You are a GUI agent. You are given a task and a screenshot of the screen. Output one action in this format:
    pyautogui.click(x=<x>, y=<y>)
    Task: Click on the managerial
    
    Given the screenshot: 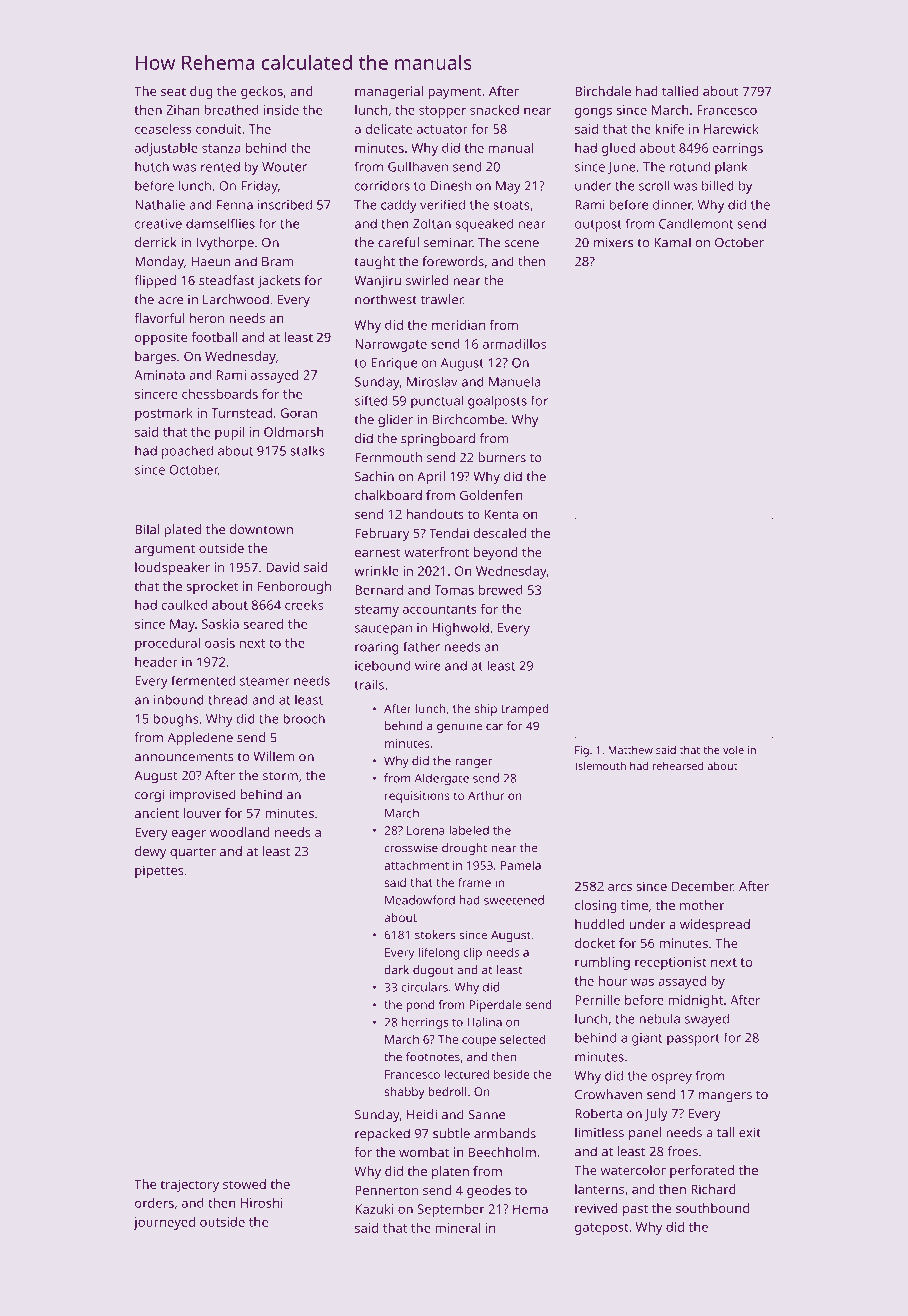 What is the action you would take?
    pyautogui.click(x=389, y=92)
